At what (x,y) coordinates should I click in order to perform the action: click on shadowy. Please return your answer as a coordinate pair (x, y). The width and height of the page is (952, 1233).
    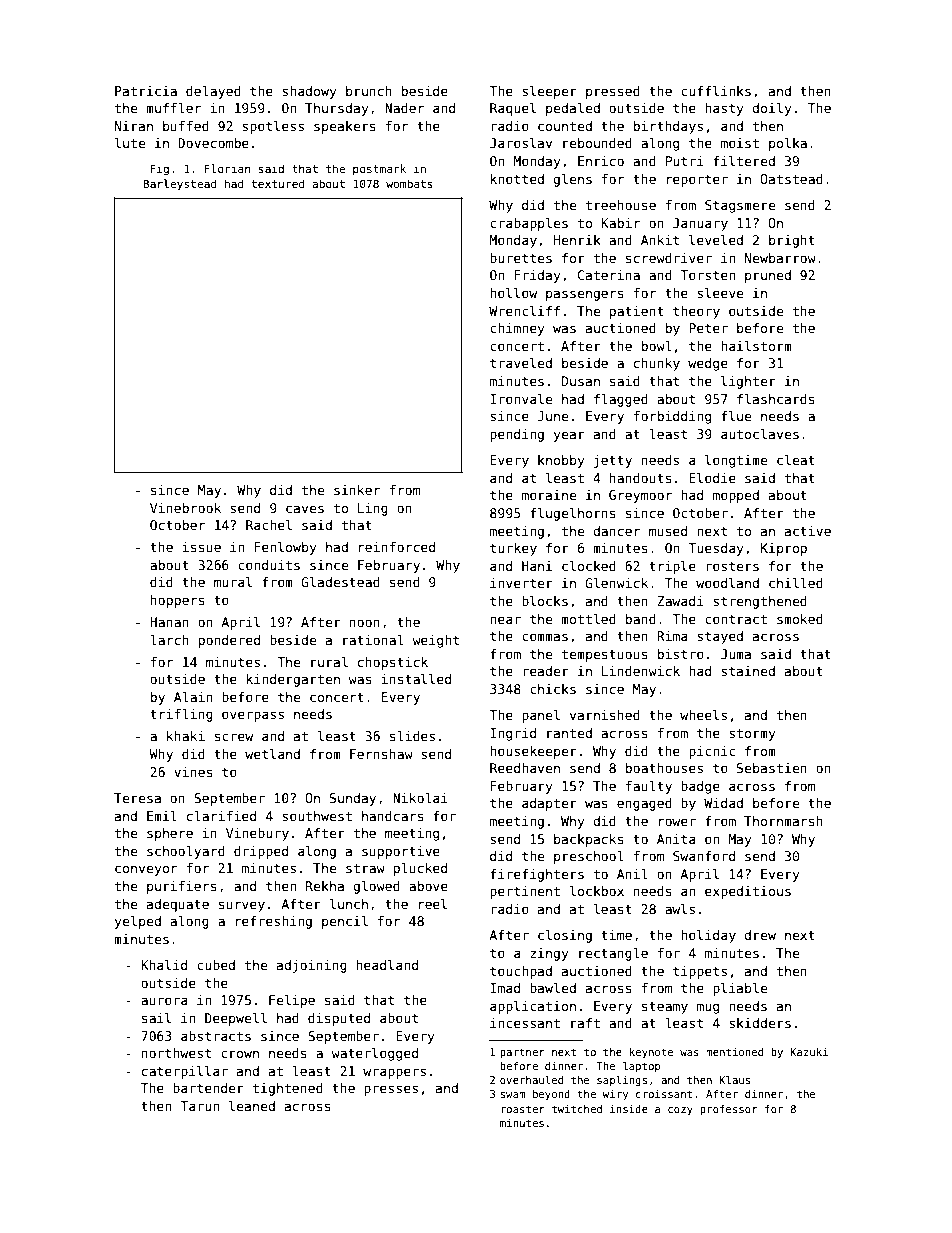
    Looking at the image, I should click on (309, 92).
